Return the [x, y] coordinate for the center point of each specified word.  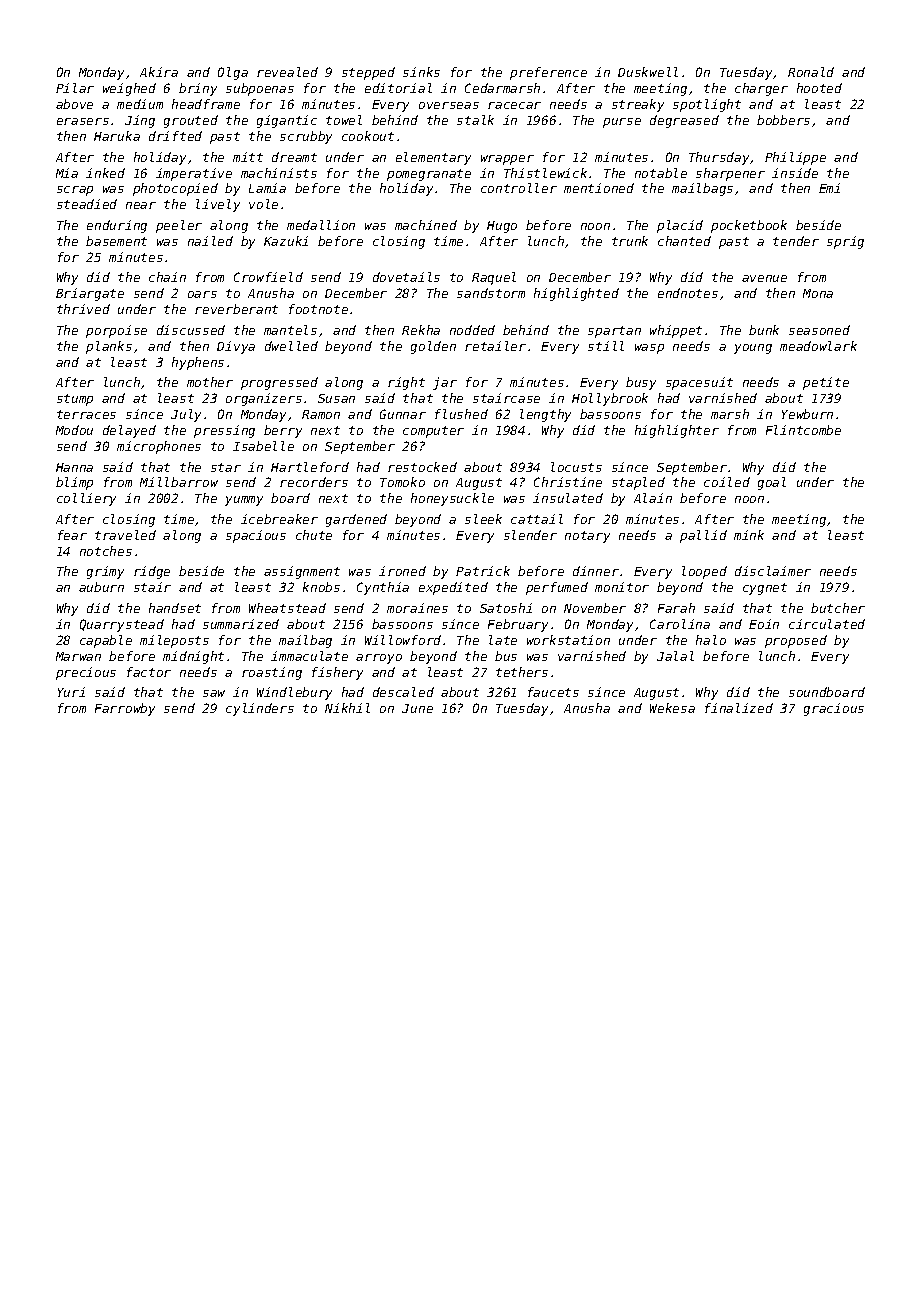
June [417, 708]
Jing [140, 121]
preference [548, 73]
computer [433, 432]
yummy [244, 501]
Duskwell [648, 72]
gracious [834, 709]
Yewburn [807, 414]
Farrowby [125, 709]
